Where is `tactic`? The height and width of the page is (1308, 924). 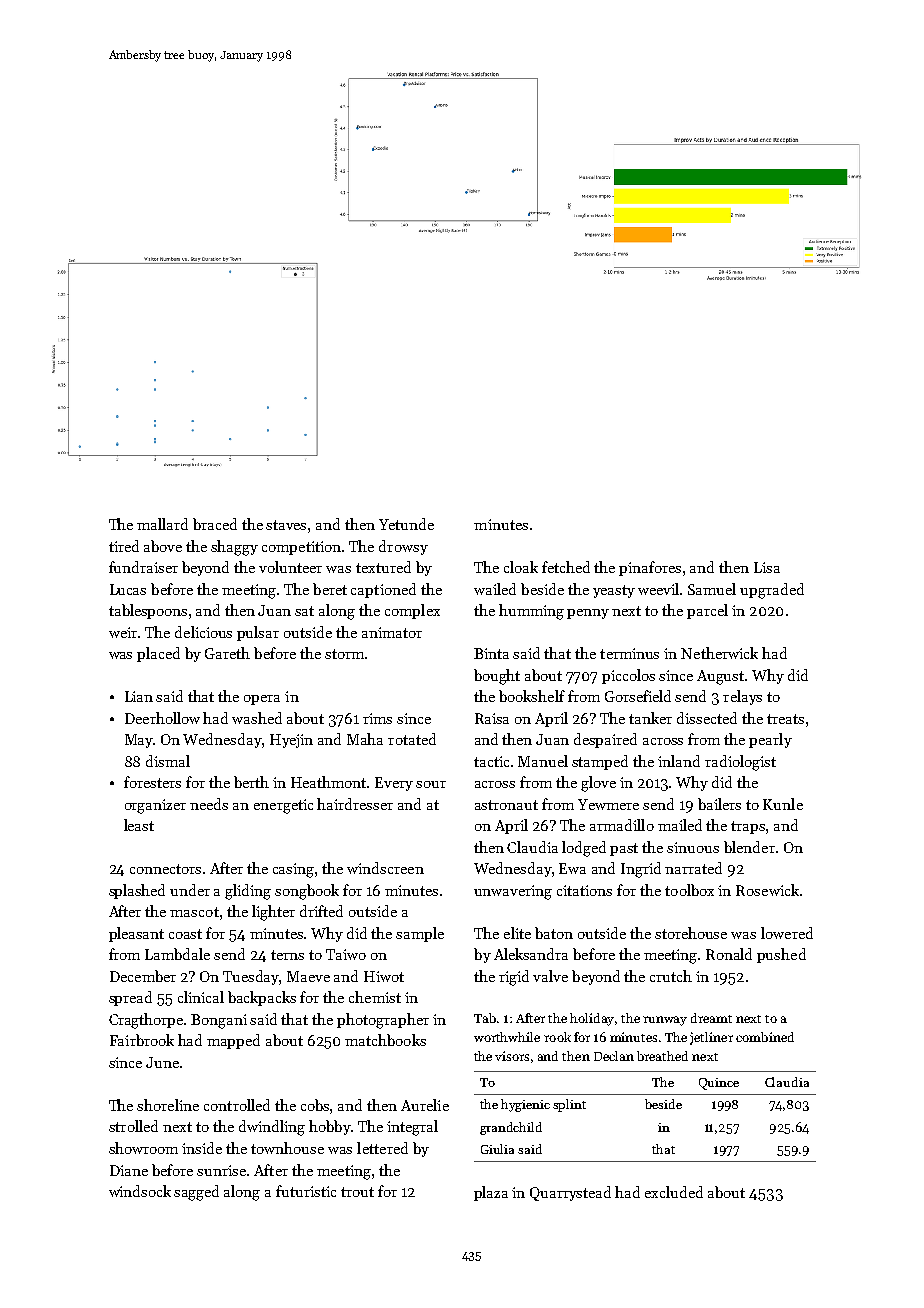 tactic is located at coordinates (491, 761).
